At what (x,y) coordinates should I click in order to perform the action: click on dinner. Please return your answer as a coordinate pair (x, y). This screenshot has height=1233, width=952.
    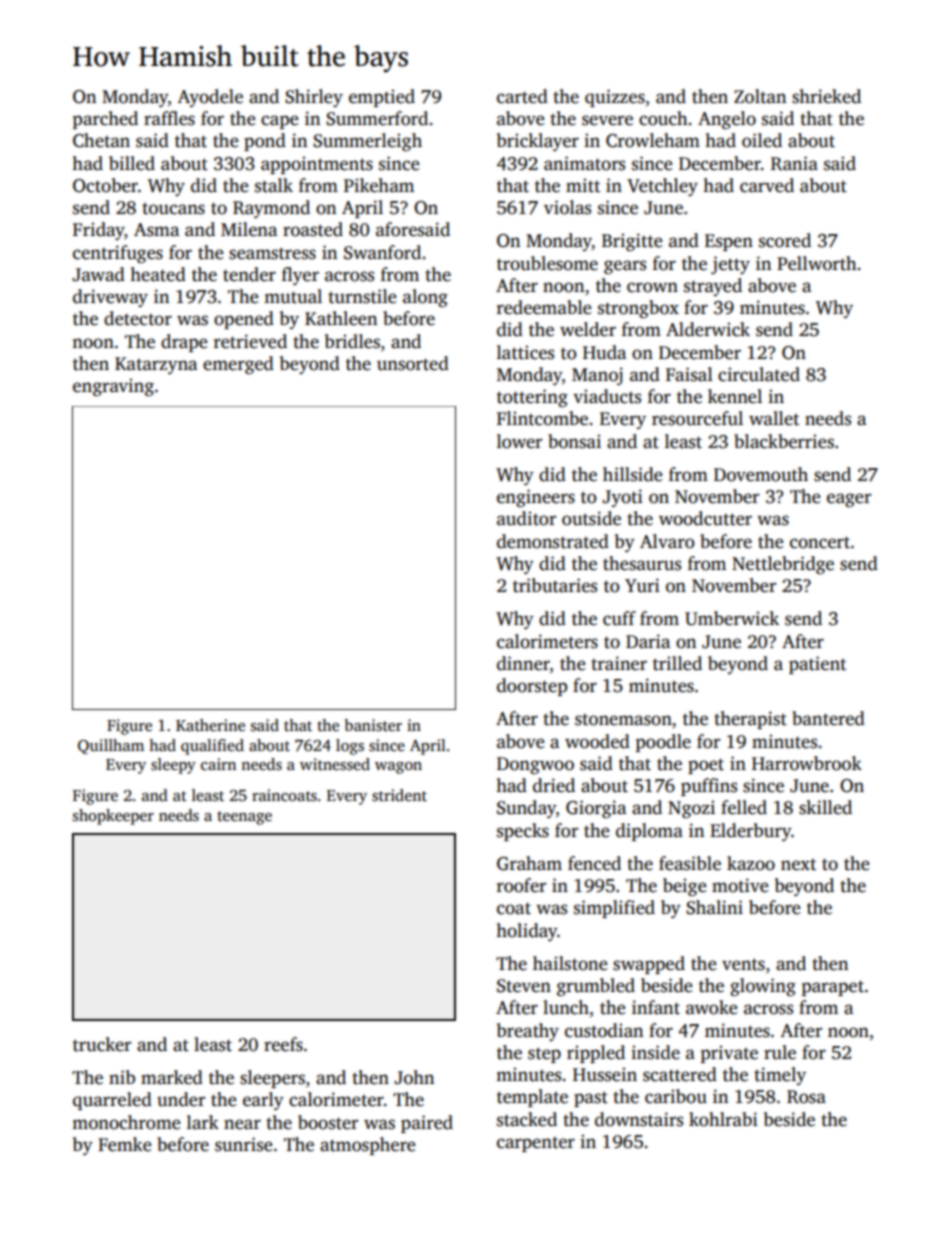
    Looking at the image, I should click on (523, 663).
